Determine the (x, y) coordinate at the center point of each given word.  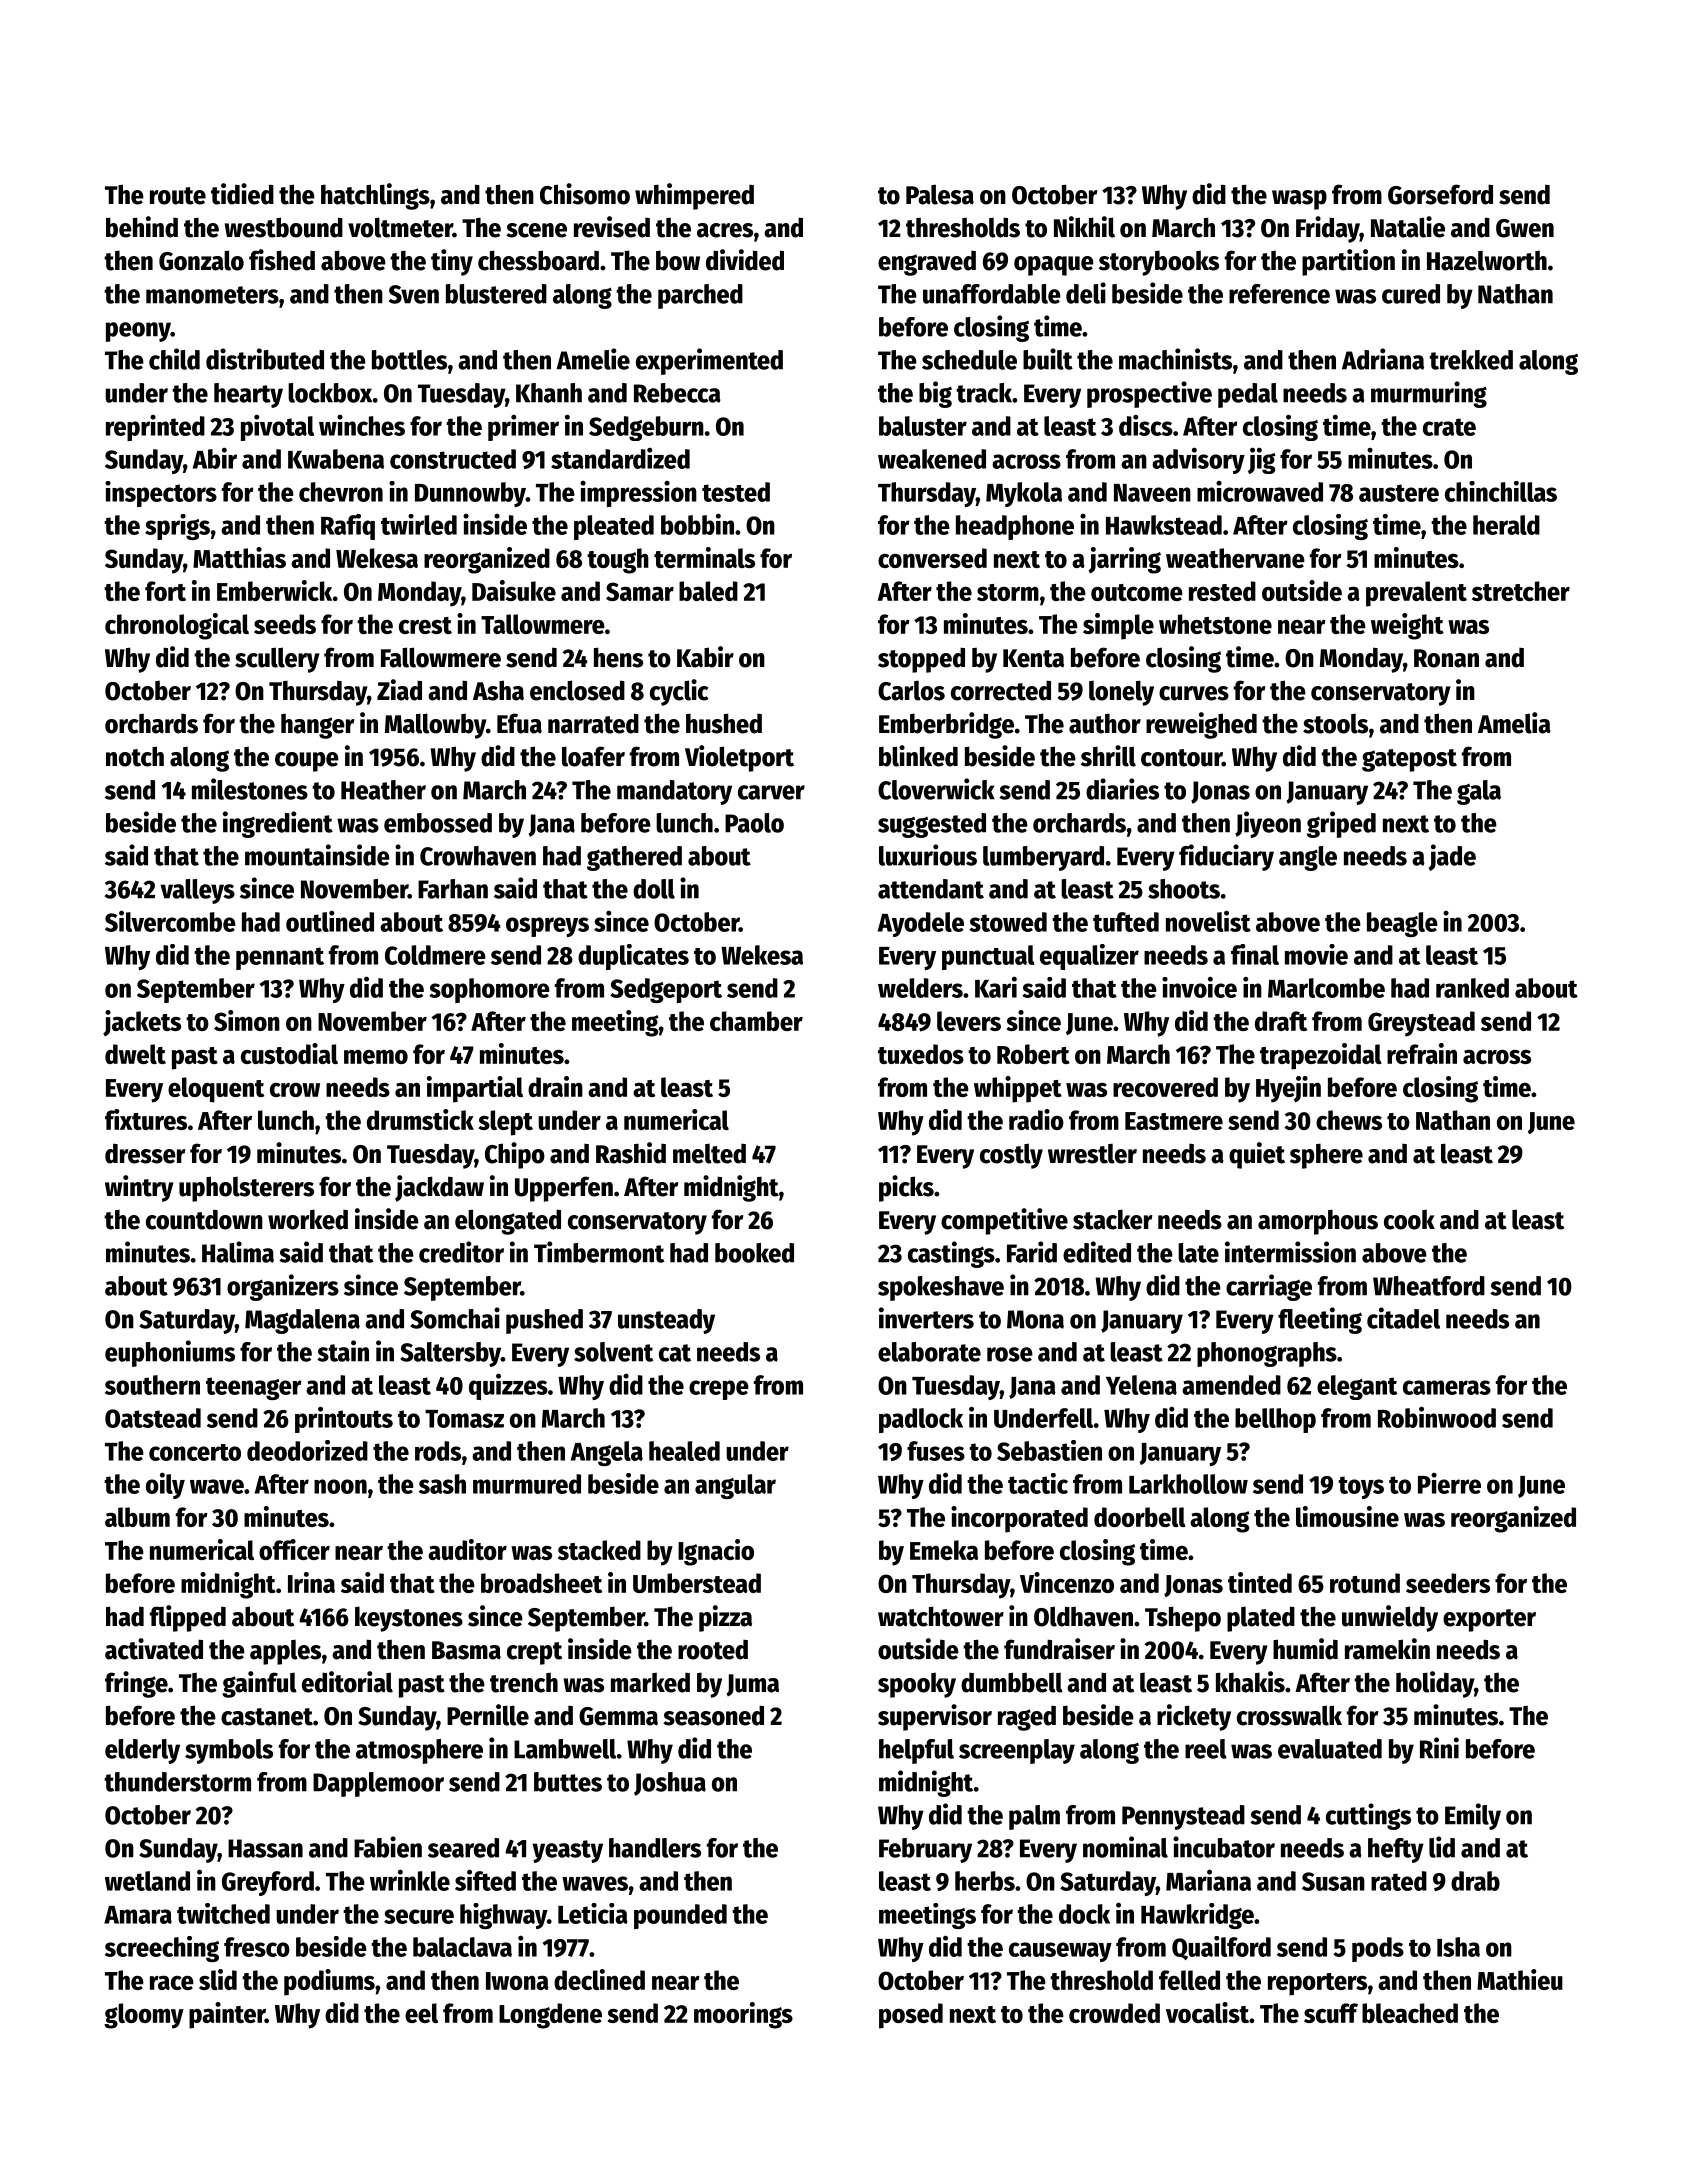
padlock (921, 1420)
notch (135, 756)
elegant (1357, 1387)
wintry (139, 1188)
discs (1146, 425)
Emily (1473, 1816)
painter (227, 2015)
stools (1335, 724)
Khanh (549, 393)
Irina (311, 1582)
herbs (985, 1881)
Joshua (670, 1784)
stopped (921, 660)
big (935, 394)
